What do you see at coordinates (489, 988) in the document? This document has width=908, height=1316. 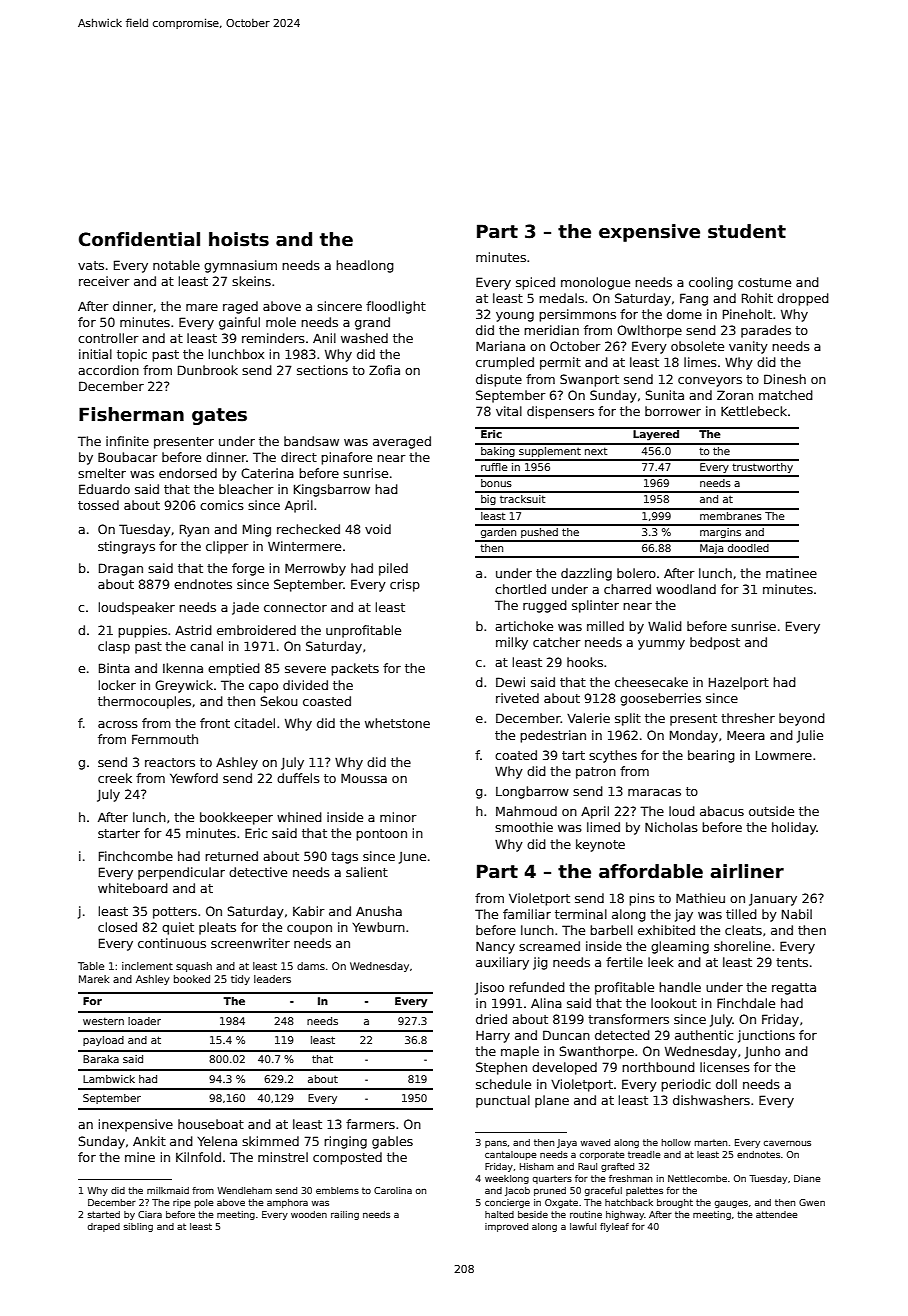 I see `Jisoo` at bounding box center [489, 988].
